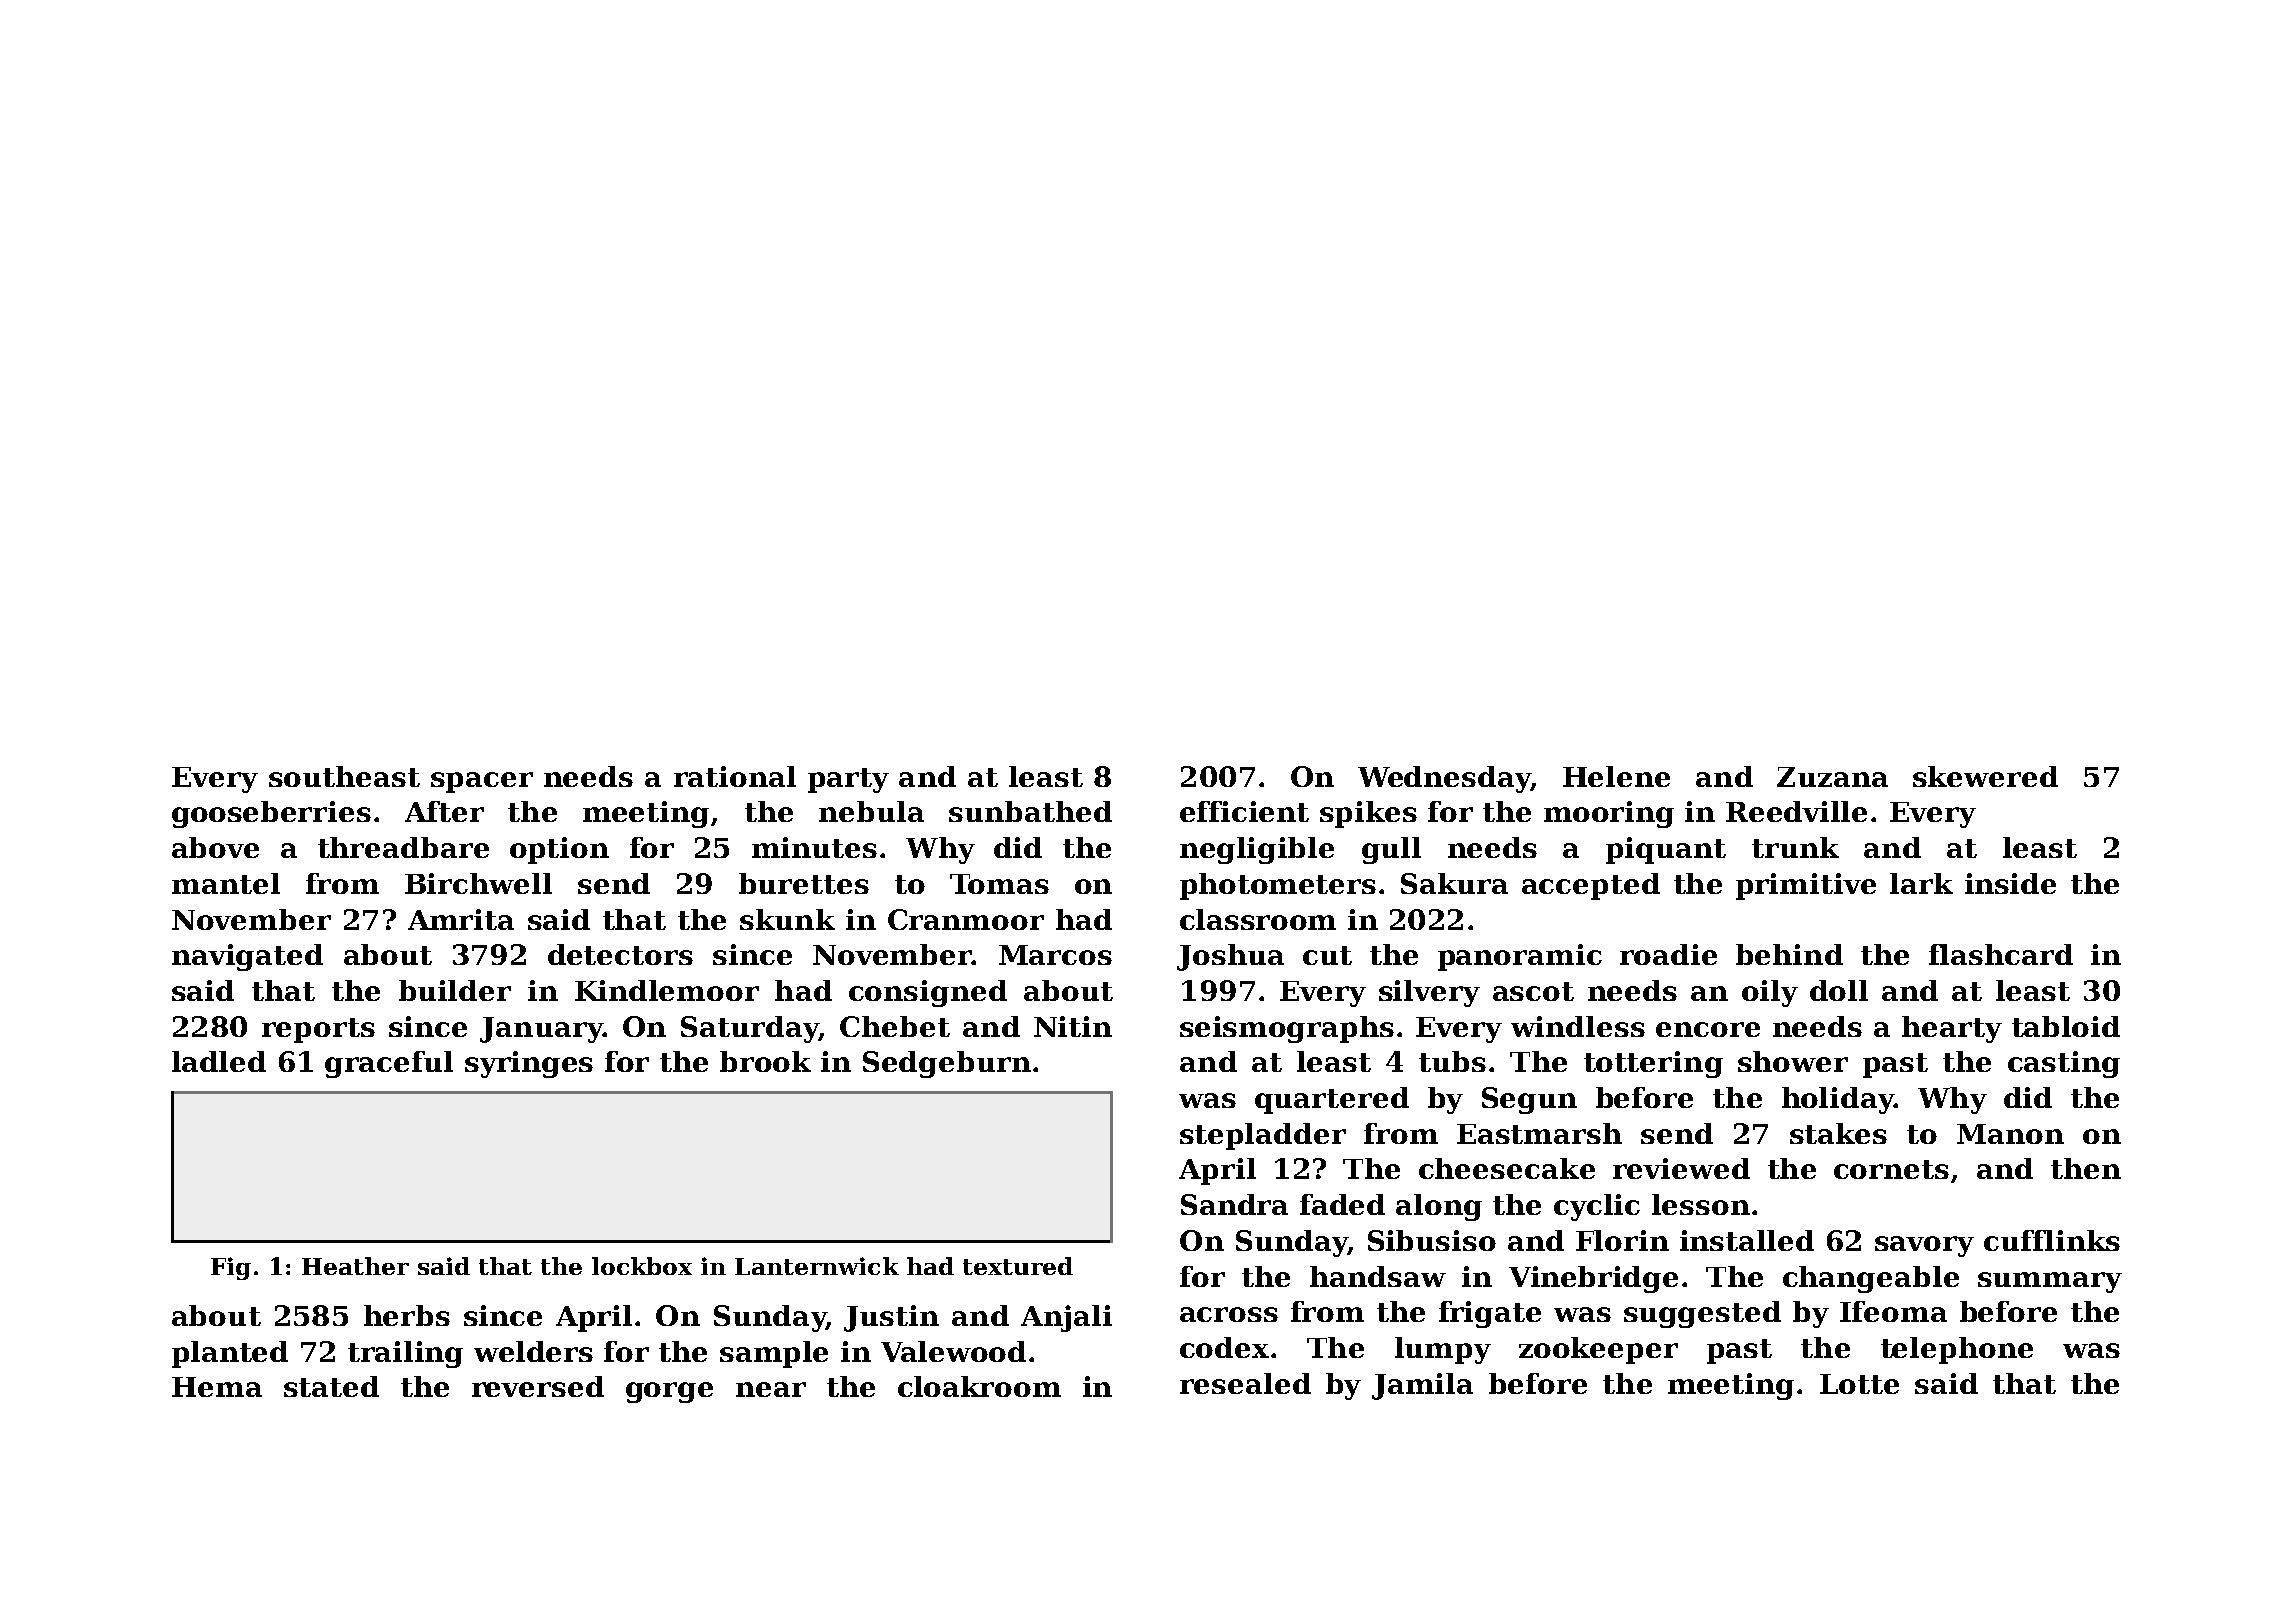  What do you see at coordinates (1666, 850) in the screenshot?
I see `piquant` at bounding box center [1666, 850].
